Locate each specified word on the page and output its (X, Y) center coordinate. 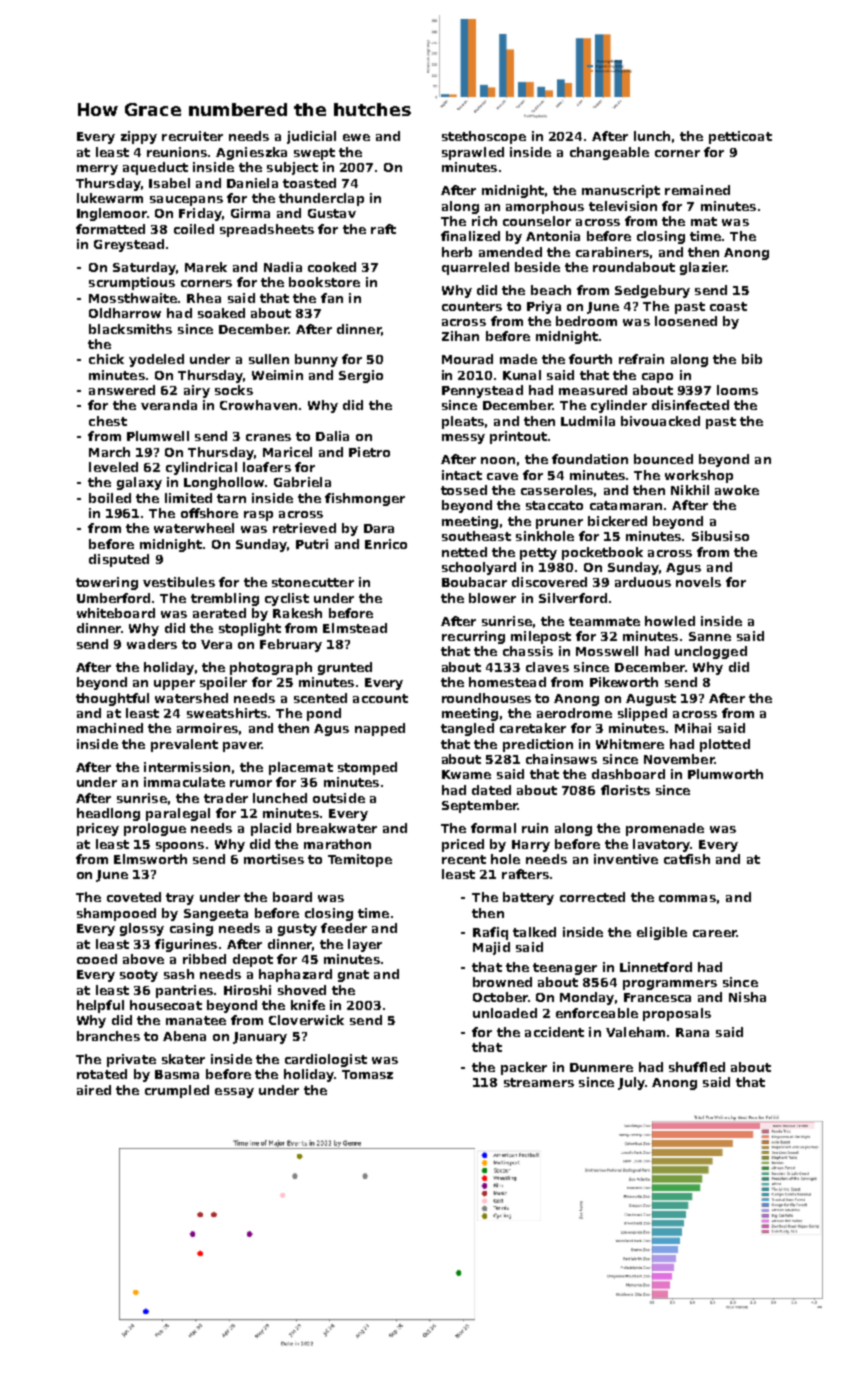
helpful (100, 1006)
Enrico (386, 544)
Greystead (129, 245)
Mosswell (607, 651)
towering (107, 583)
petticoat (740, 137)
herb (457, 252)
